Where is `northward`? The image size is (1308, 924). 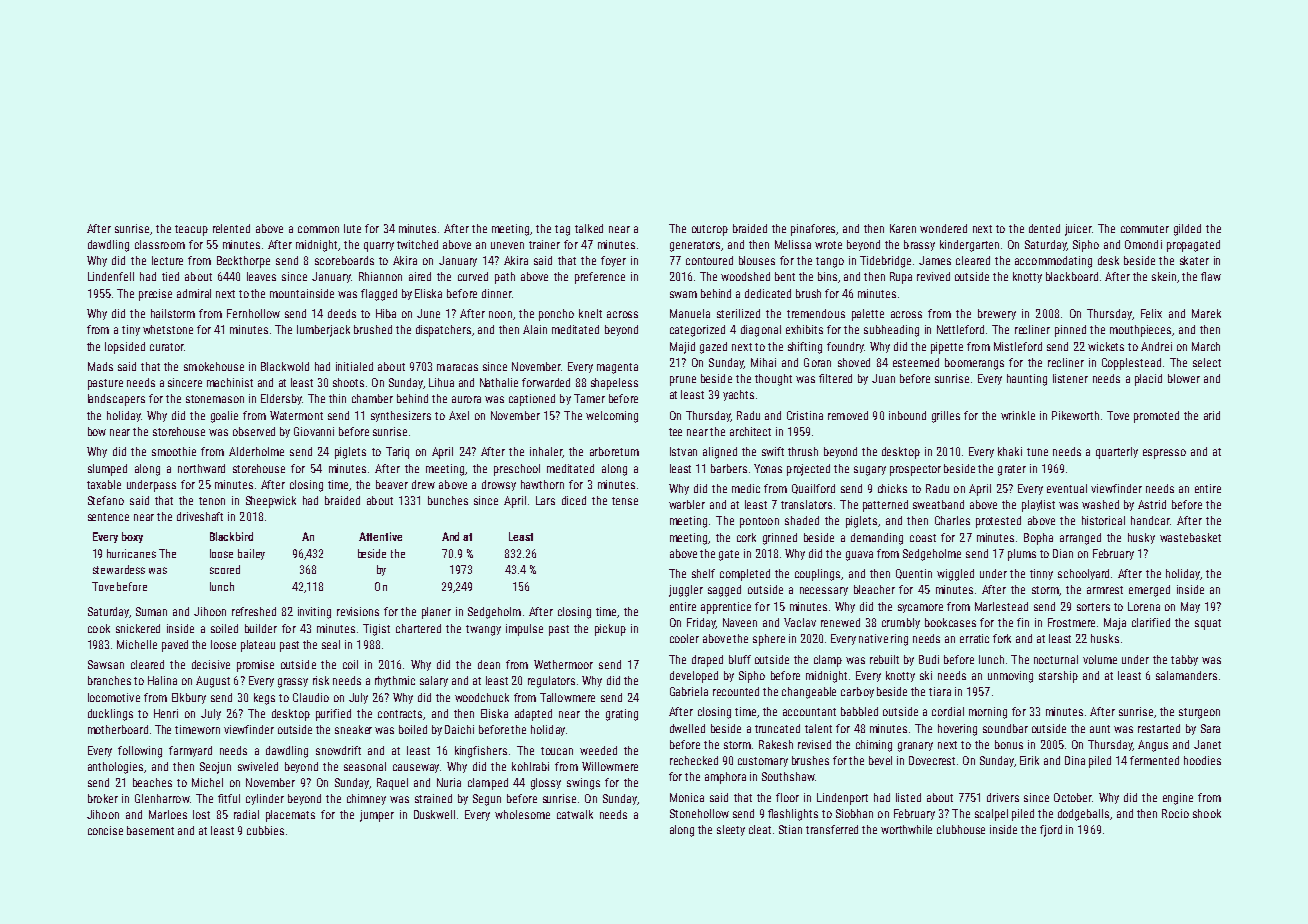 northward is located at coordinates (201, 468).
